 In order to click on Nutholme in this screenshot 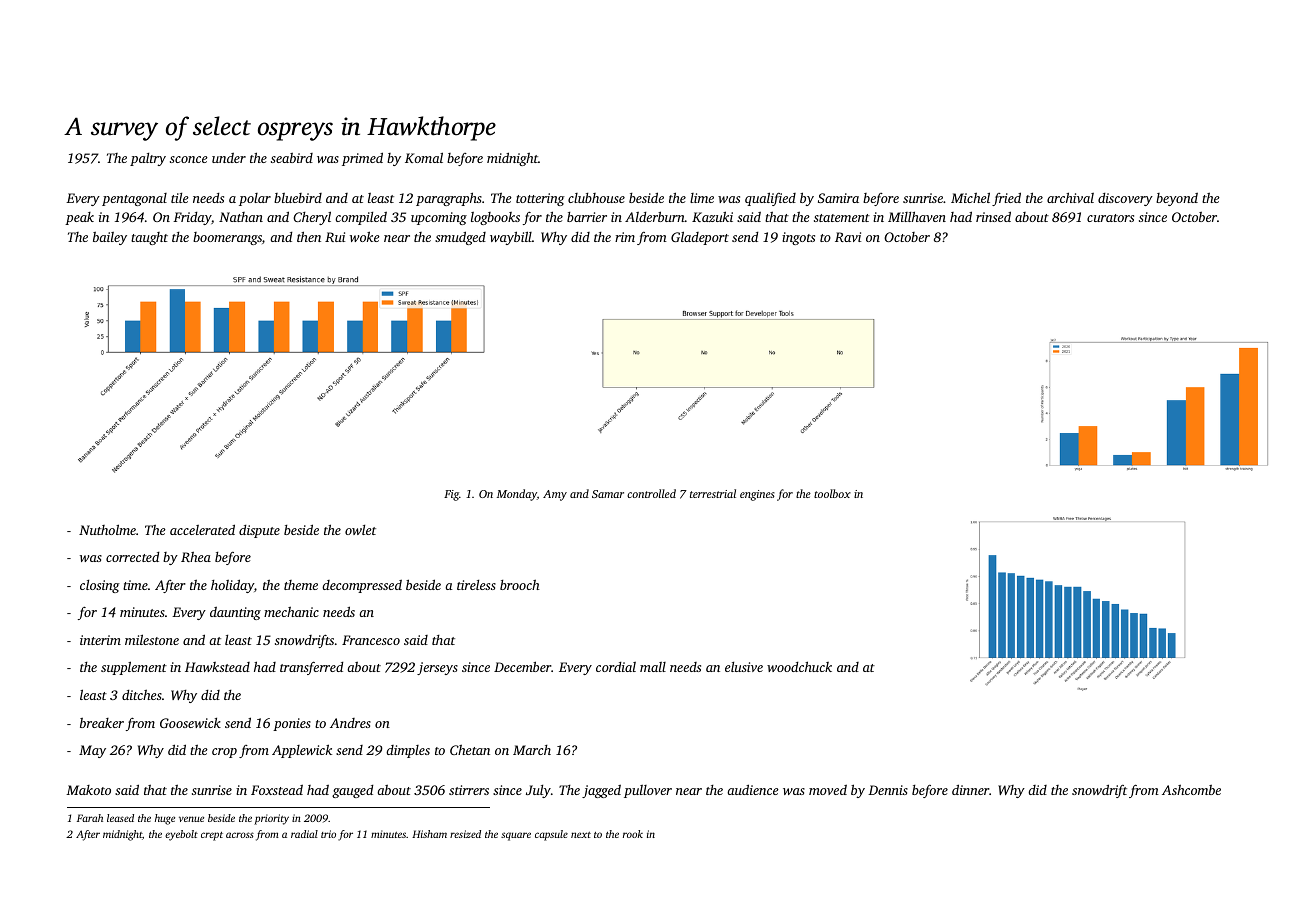, I will do `click(107, 529)`.
